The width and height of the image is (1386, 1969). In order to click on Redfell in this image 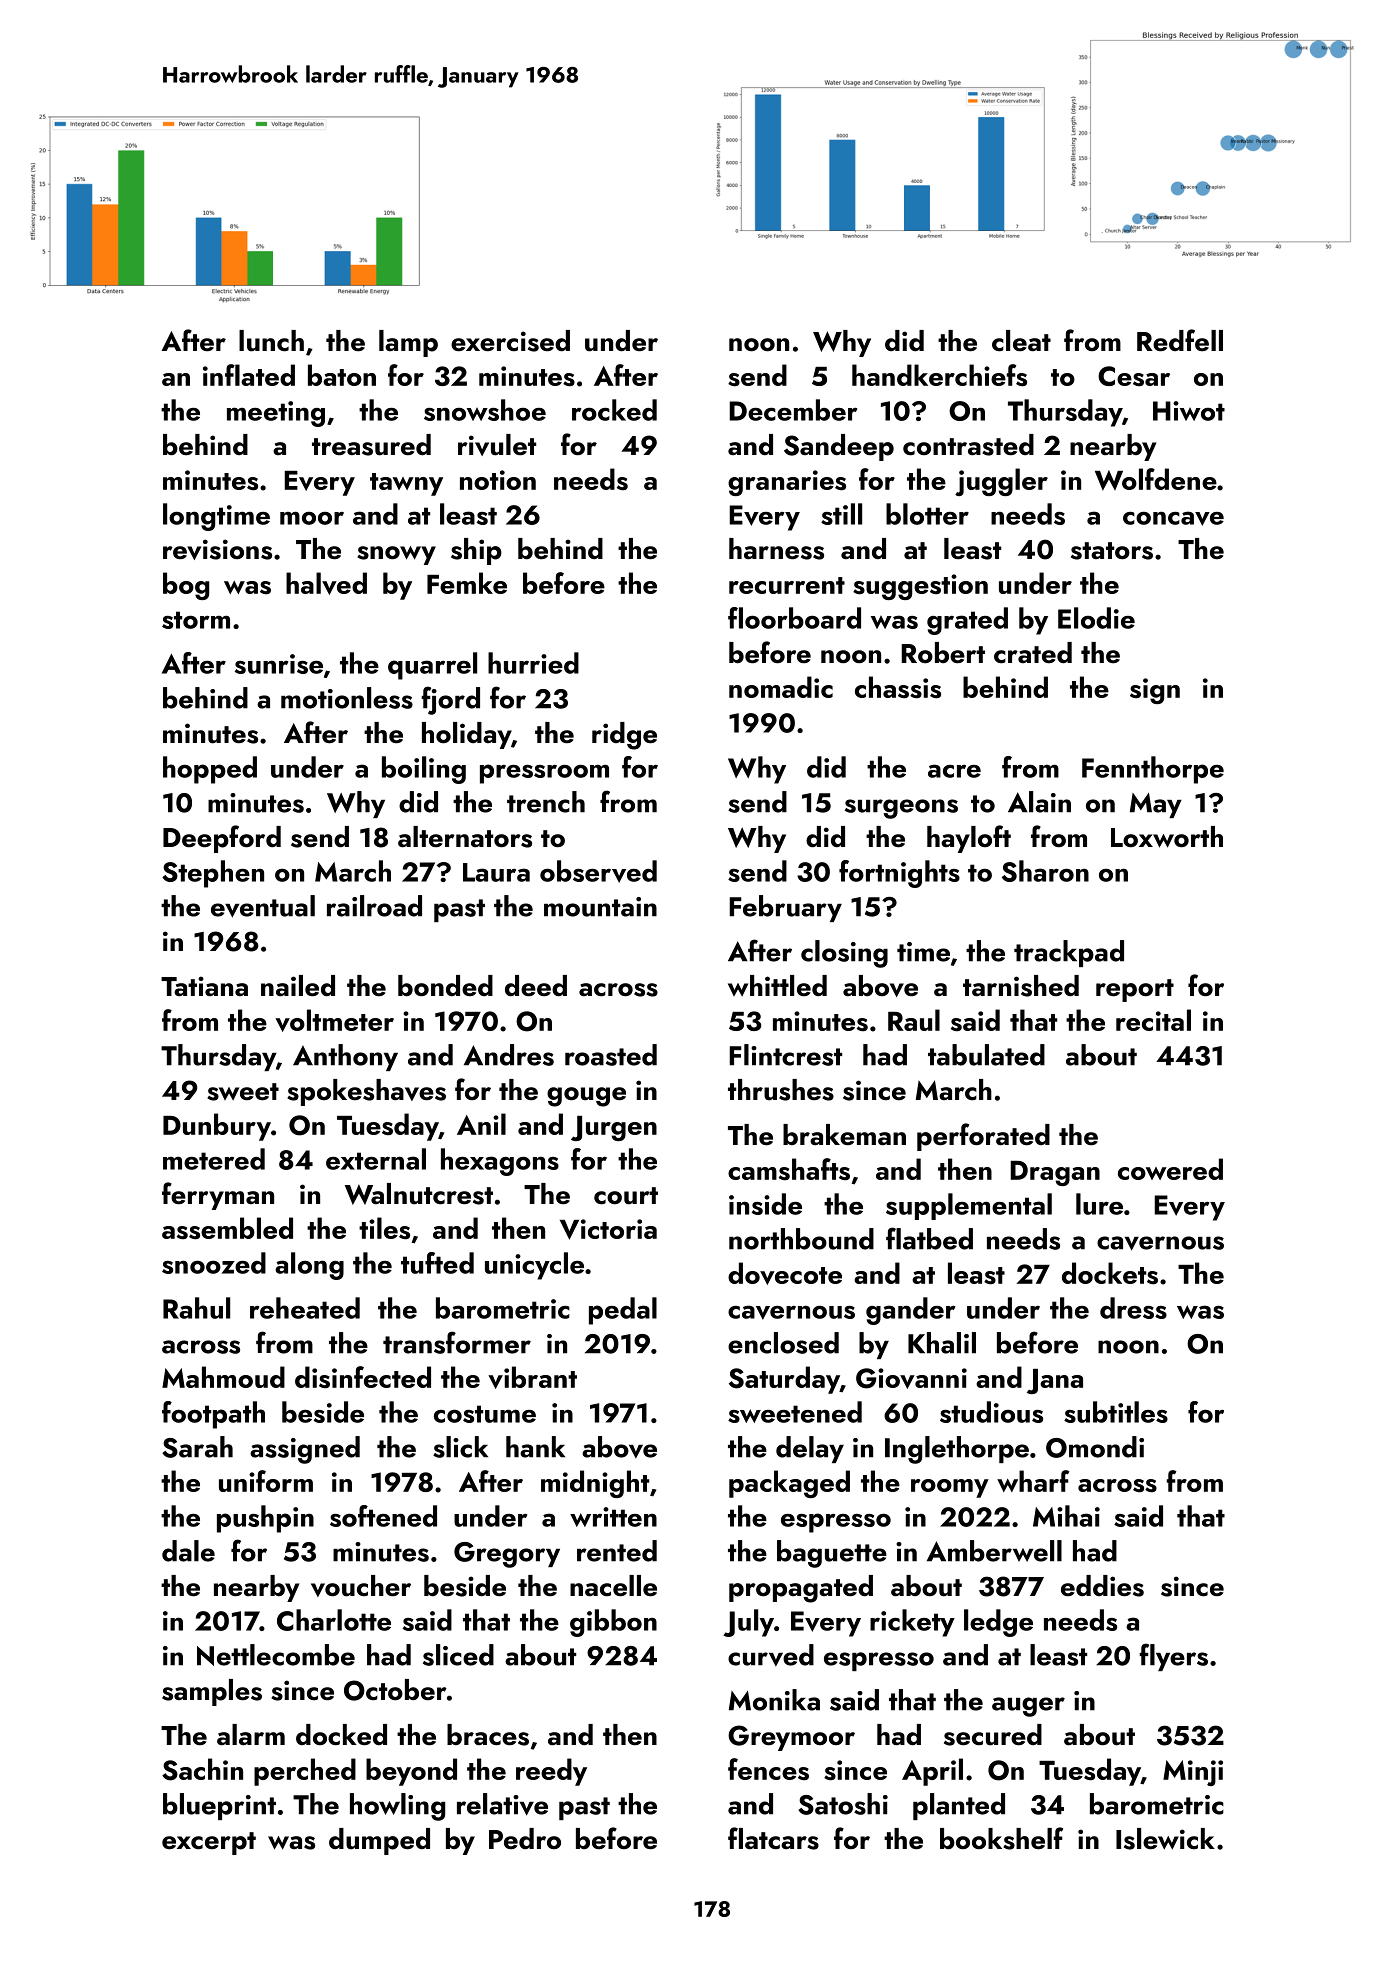, I will do `click(1180, 340)`.
